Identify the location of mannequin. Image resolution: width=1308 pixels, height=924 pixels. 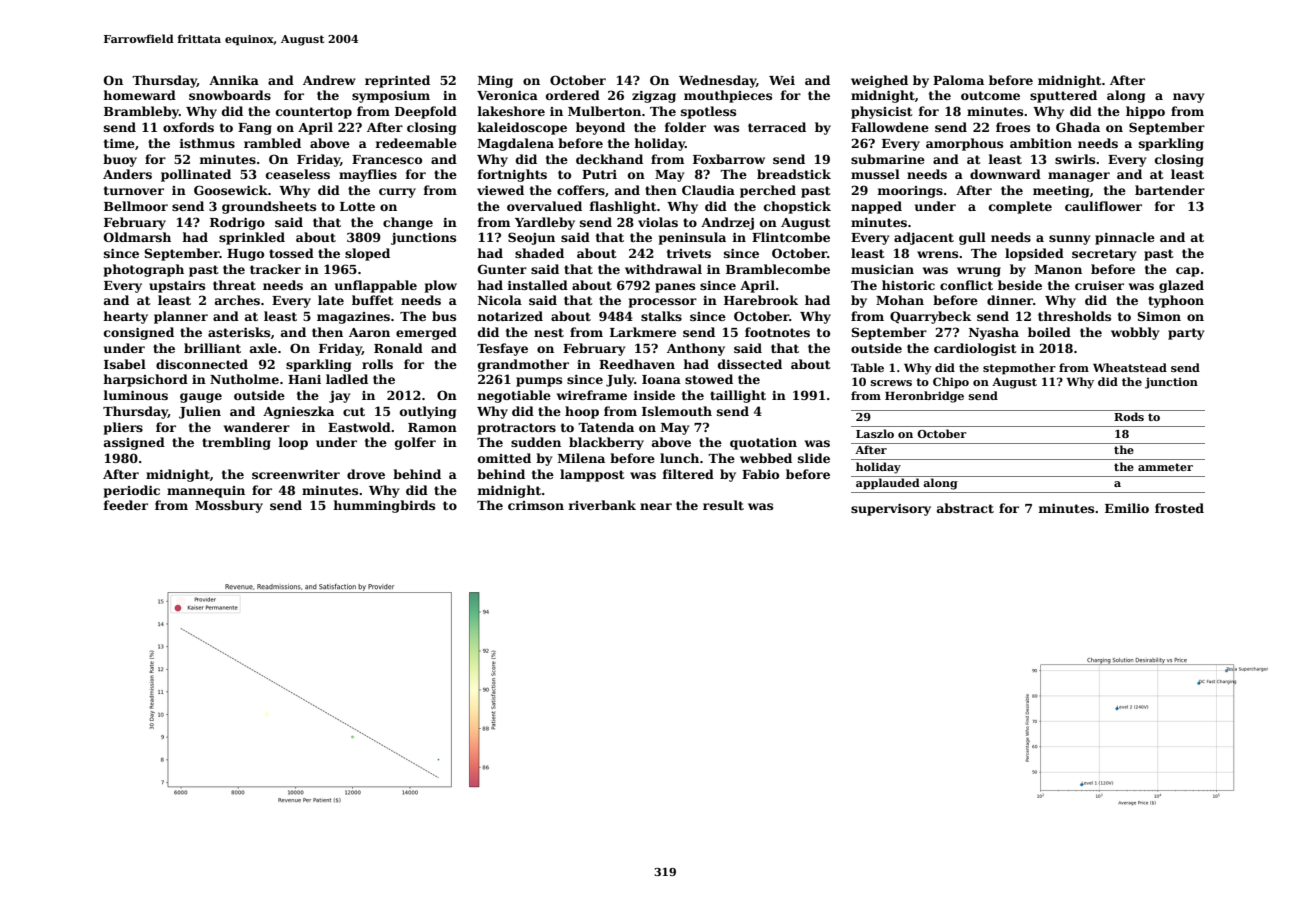
(206, 492).
